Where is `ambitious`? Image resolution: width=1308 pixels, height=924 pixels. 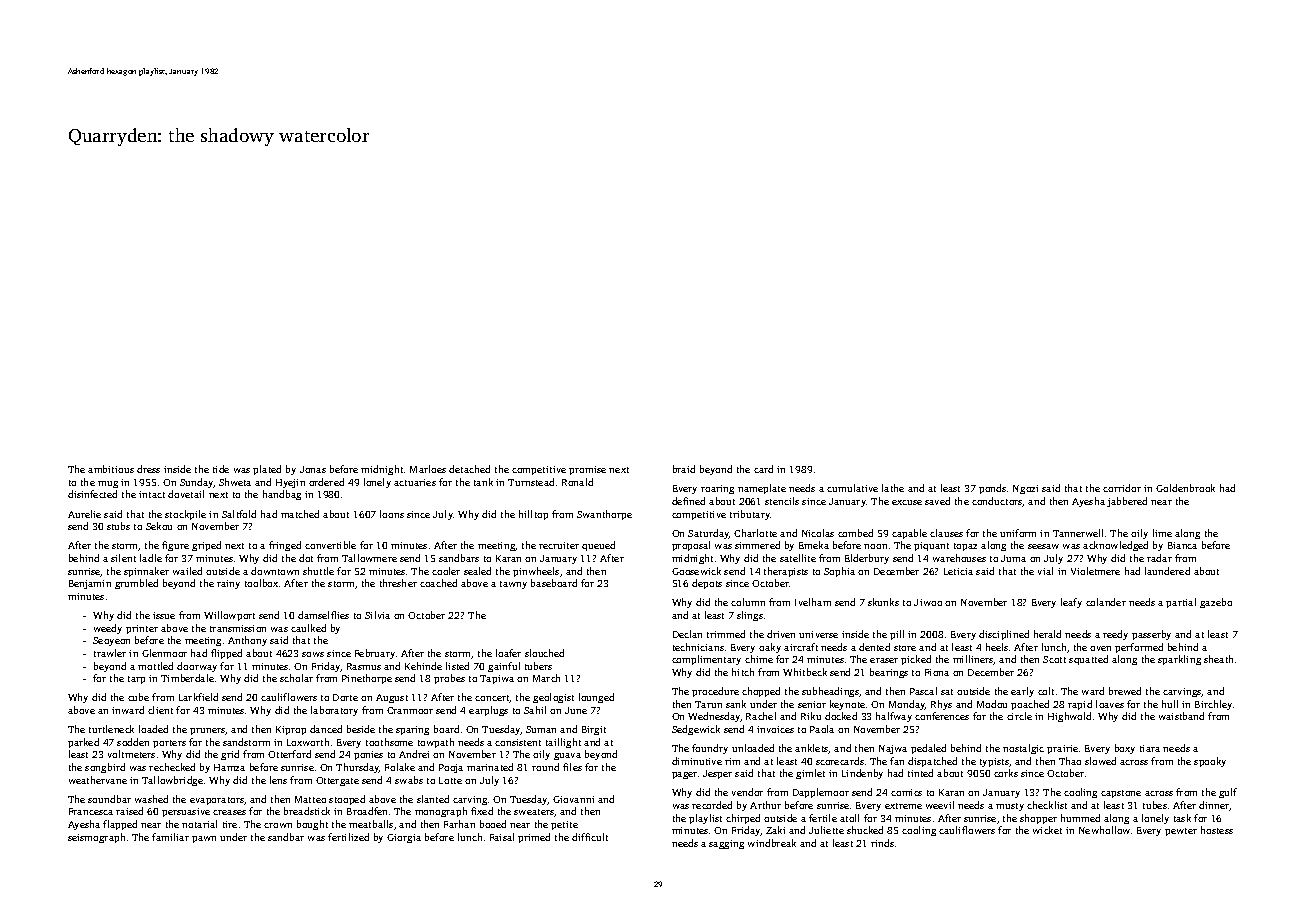
ambitious is located at coordinates (111, 469).
